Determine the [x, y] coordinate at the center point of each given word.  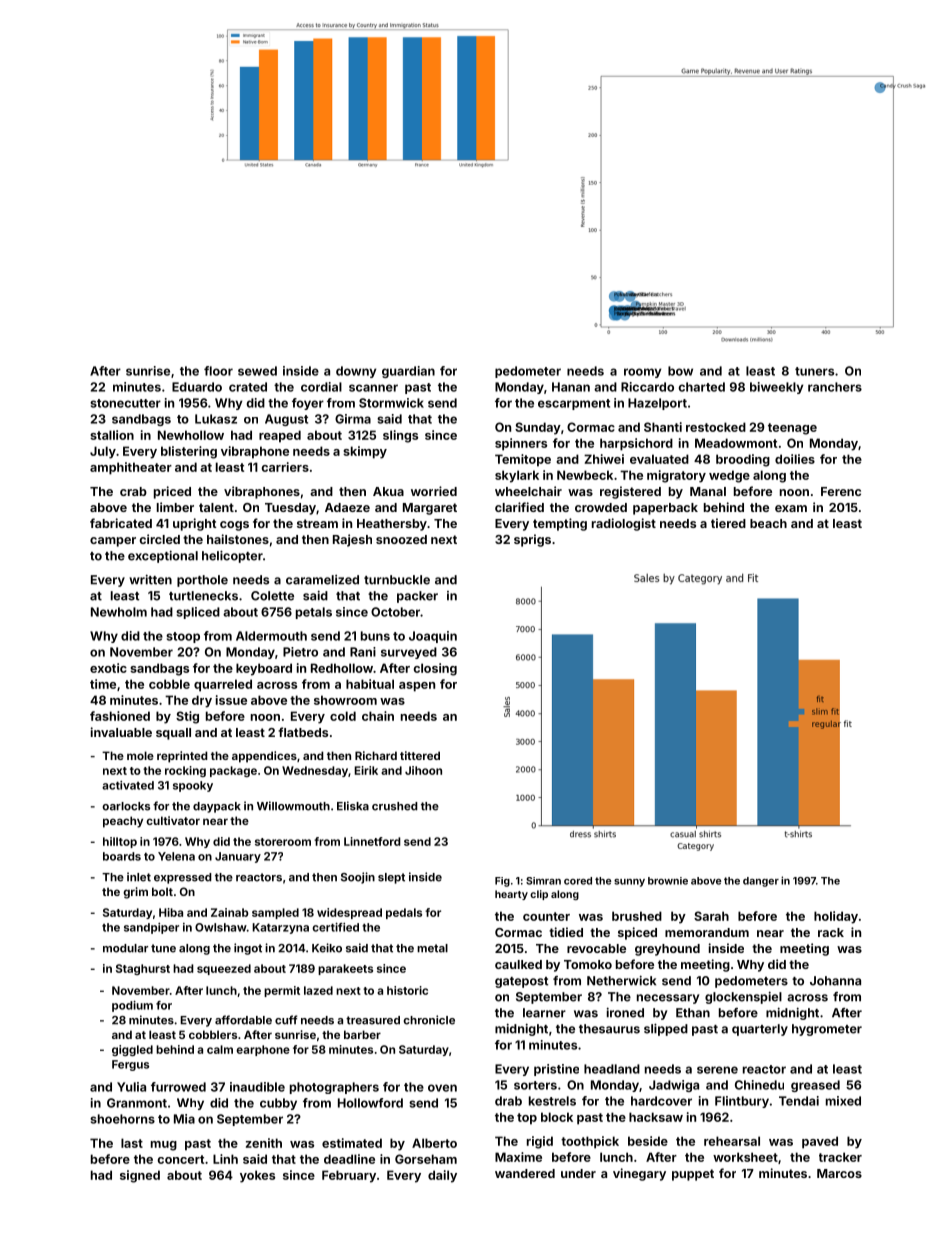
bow [680, 371]
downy [356, 372]
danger [761, 882]
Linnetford [372, 841]
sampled [275, 913]
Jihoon [423, 770]
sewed [257, 371]
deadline [349, 1159]
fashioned [120, 716]
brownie [668, 881]
